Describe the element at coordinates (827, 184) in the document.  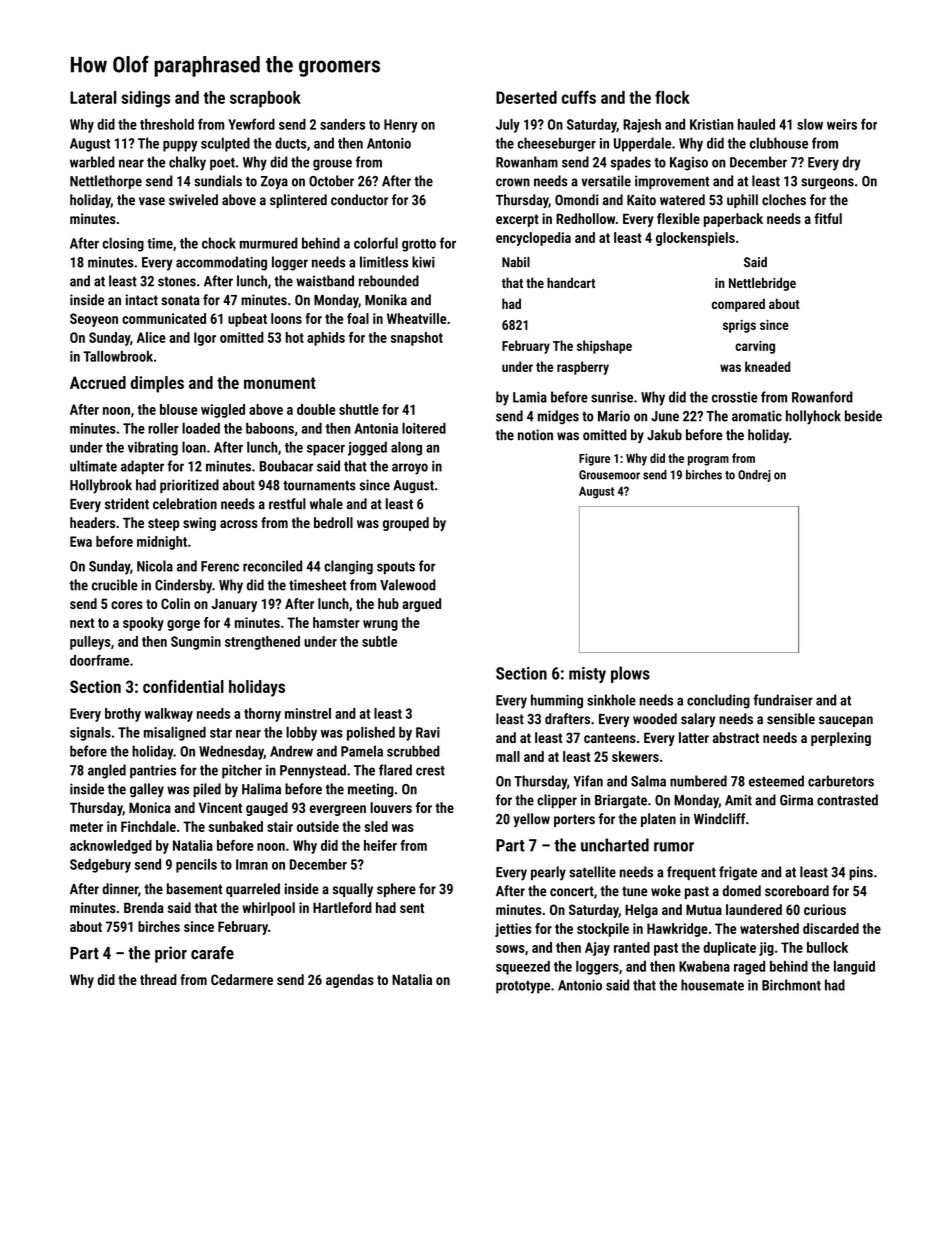
I see `surgeons` at that location.
